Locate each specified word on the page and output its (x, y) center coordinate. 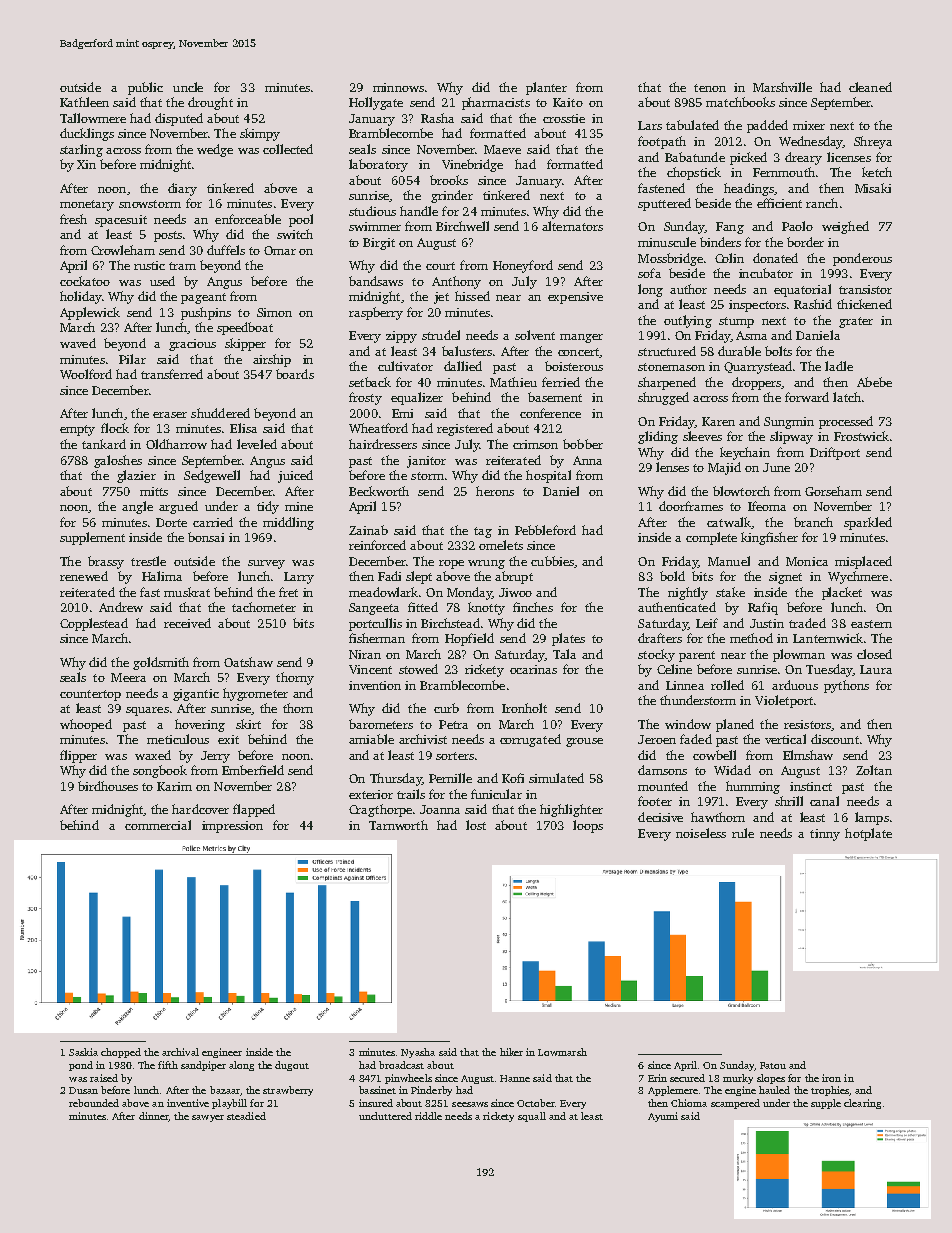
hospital (548, 476)
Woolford (86, 374)
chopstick (694, 173)
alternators (572, 226)
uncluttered (385, 1116)
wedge (215, 150)
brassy (106, 562)
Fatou (773, 1065)
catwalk (729, 522)
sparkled (868, 523)
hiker (511, 1052)
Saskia (83, 1052)
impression (232, 827)
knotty (486, 608)
